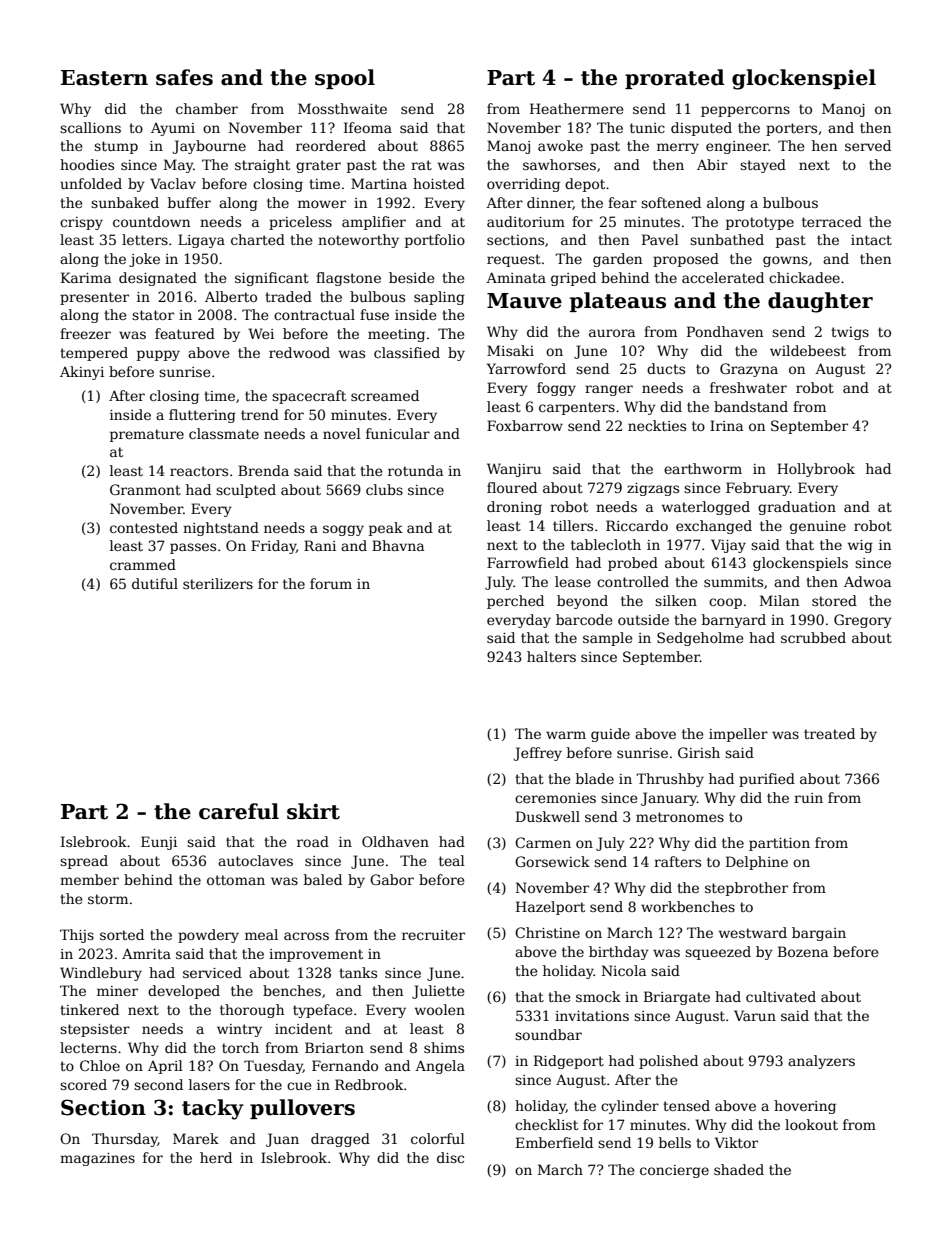 This screenshot has width=952, height=1233. What do you see at coordinates (867, 581) in the screenshot?
I see `Adwoa` at bounding box center [867, 581].
